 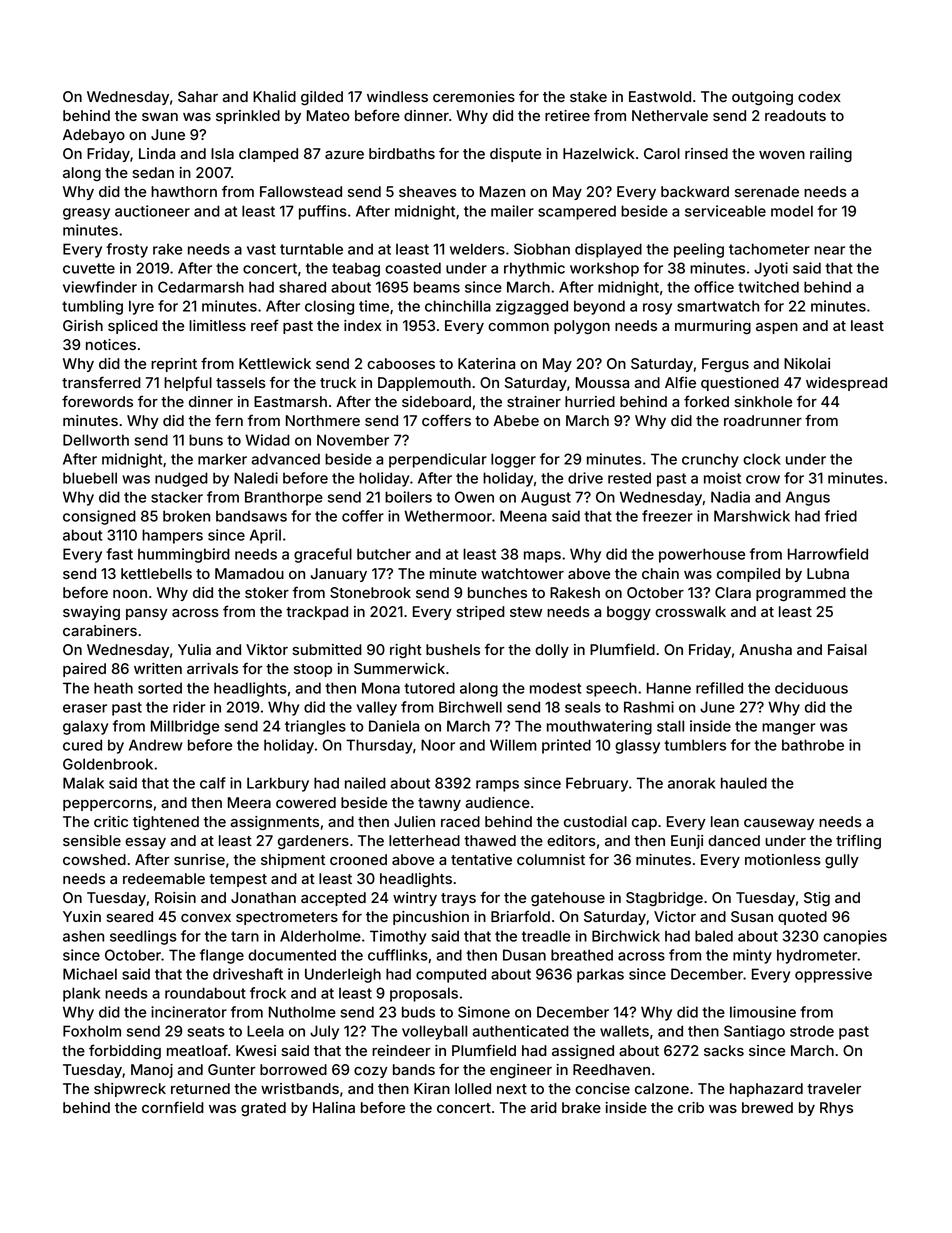 What do you see at coordinates (520, 916) in the document?
I see `Briarfold` at bounding box center [520, 916].
